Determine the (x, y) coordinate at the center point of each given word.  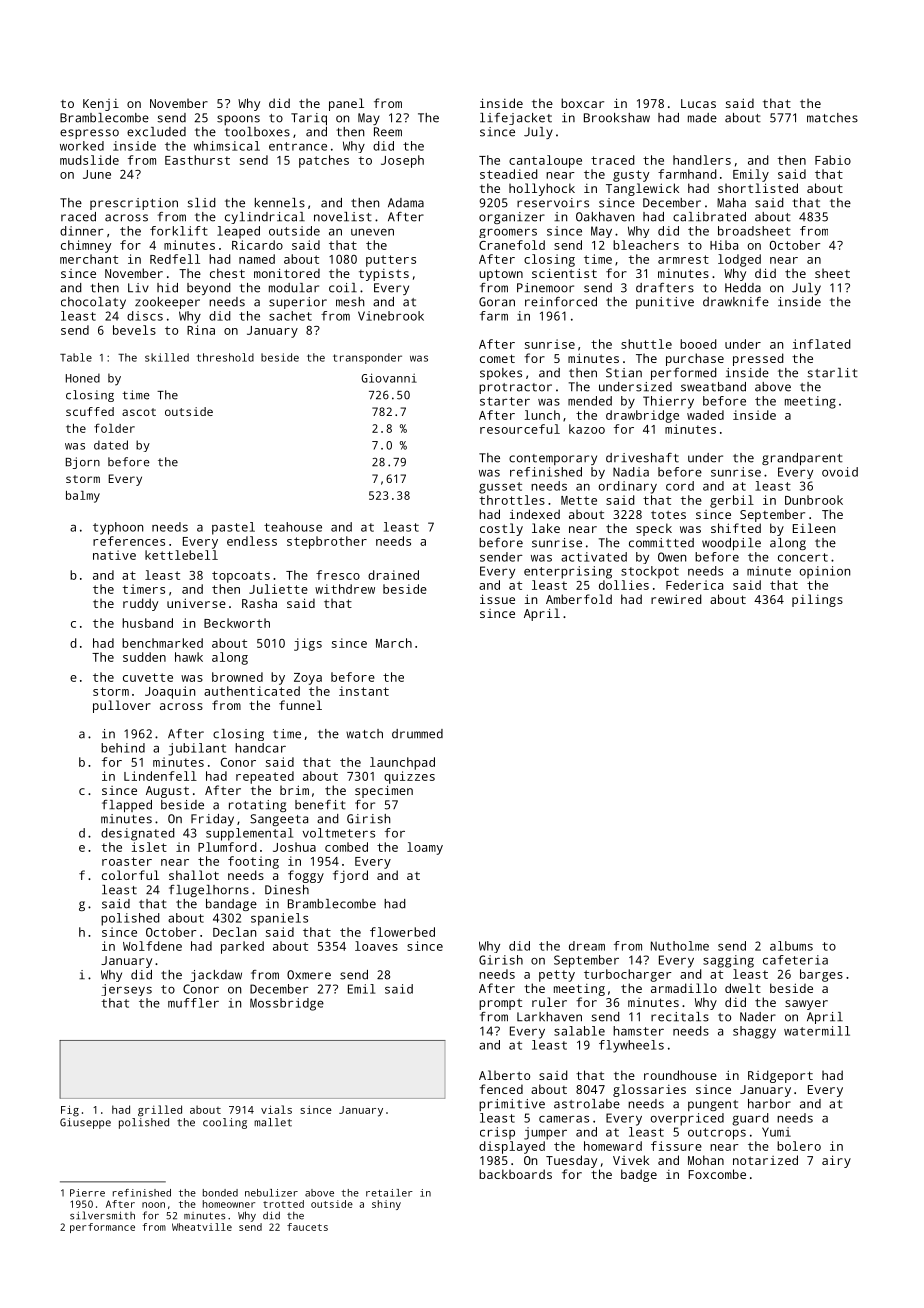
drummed (417, 734)
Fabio (833, 160)
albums (791, 946)
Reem (388, 132)
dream (587, 946)
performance (102, 1228)
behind (123, 748)
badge (639, 1175)
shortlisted (758, 188)
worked (82, 146)
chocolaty (93, 303)
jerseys (126, 990)
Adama (406, 203)
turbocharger (628, 975)
